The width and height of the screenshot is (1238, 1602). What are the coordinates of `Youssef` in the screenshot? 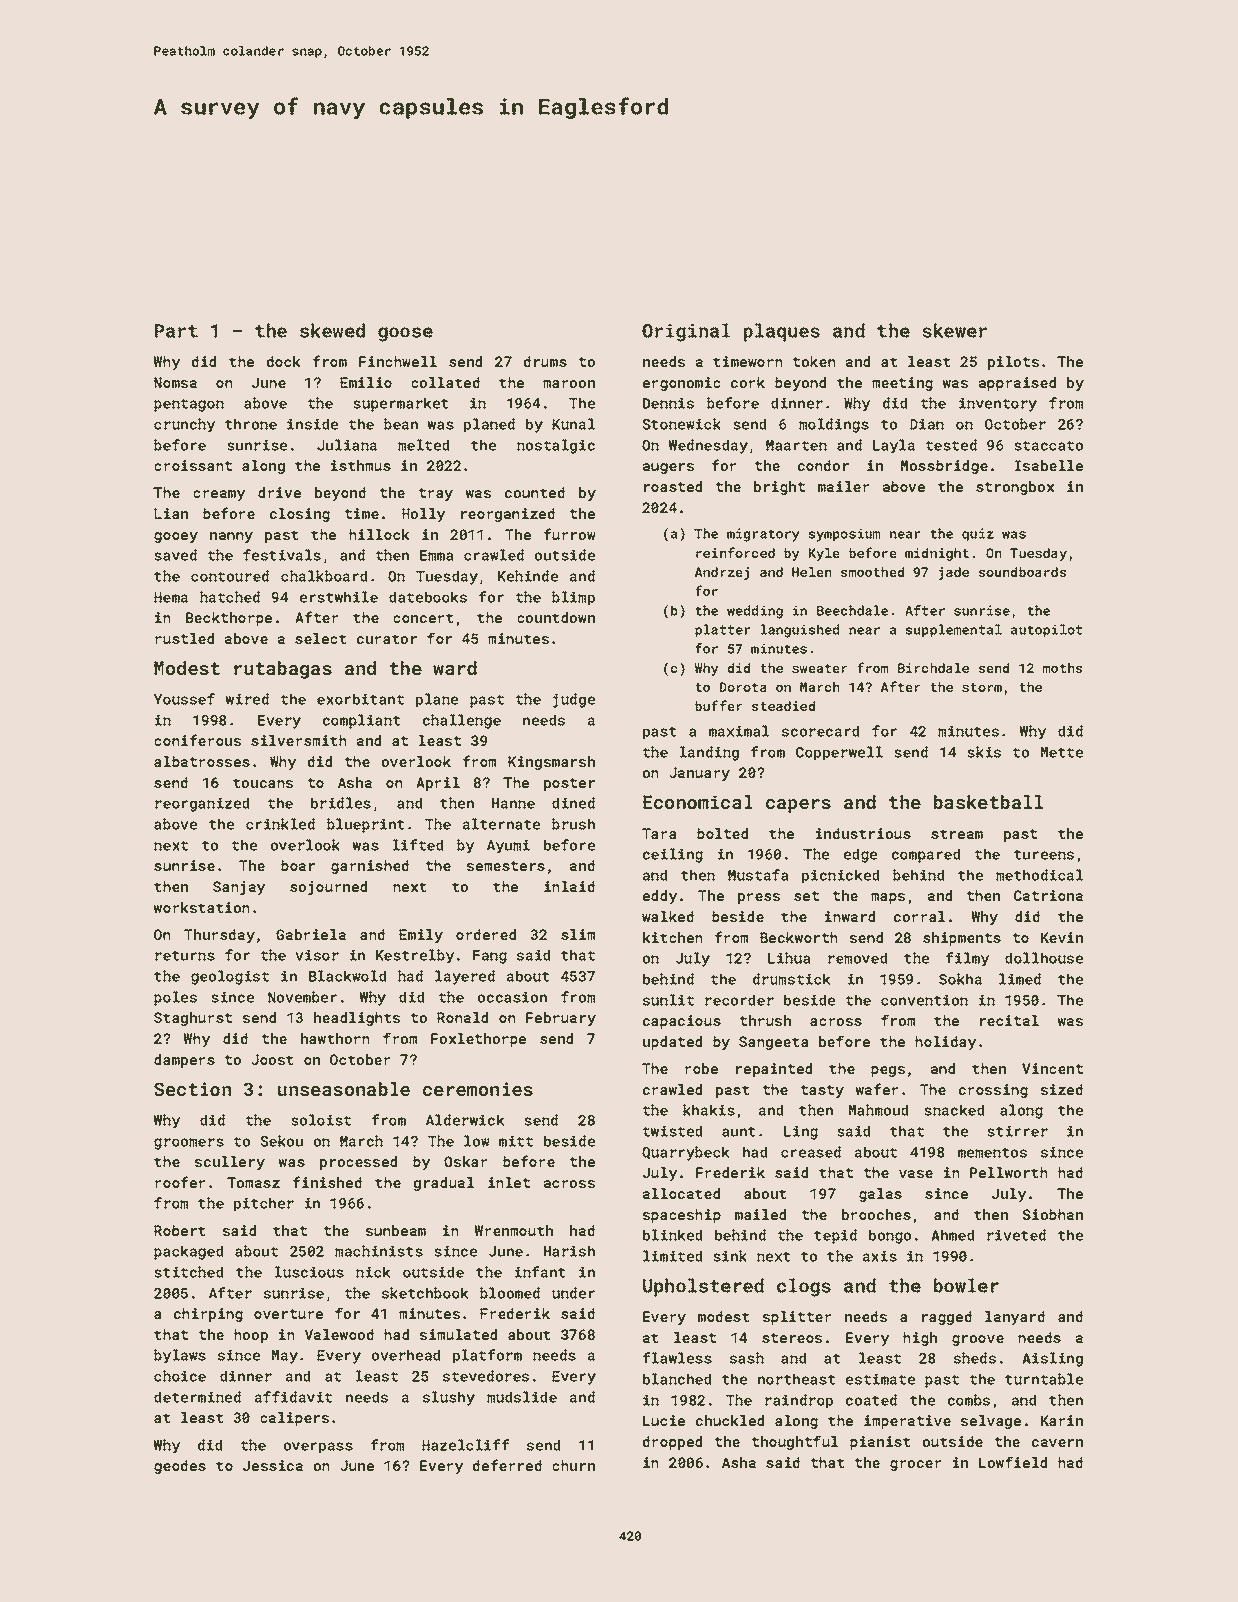 It's located at (184, 699).
